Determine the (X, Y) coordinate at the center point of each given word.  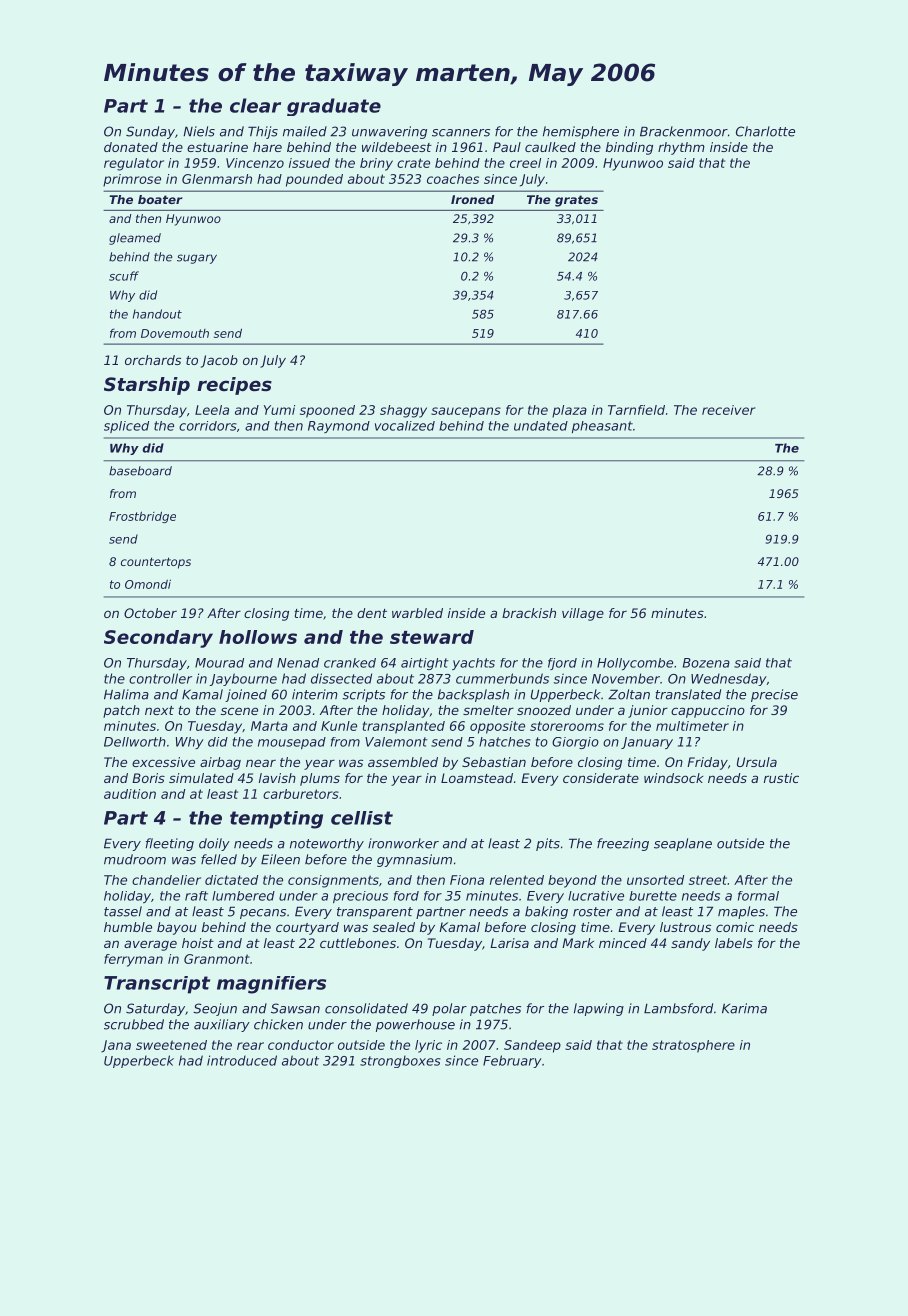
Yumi (279, 410)
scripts (363, 695)
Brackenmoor (684, 131)
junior (648, 711)
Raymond (339, 427)
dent (372, 613)
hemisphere (581, 132)
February (512, 1061)
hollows (258, 637)
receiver (729, 410)
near (261, 763)
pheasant (602, 427)
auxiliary (222, 1025)
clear (255, 105)
